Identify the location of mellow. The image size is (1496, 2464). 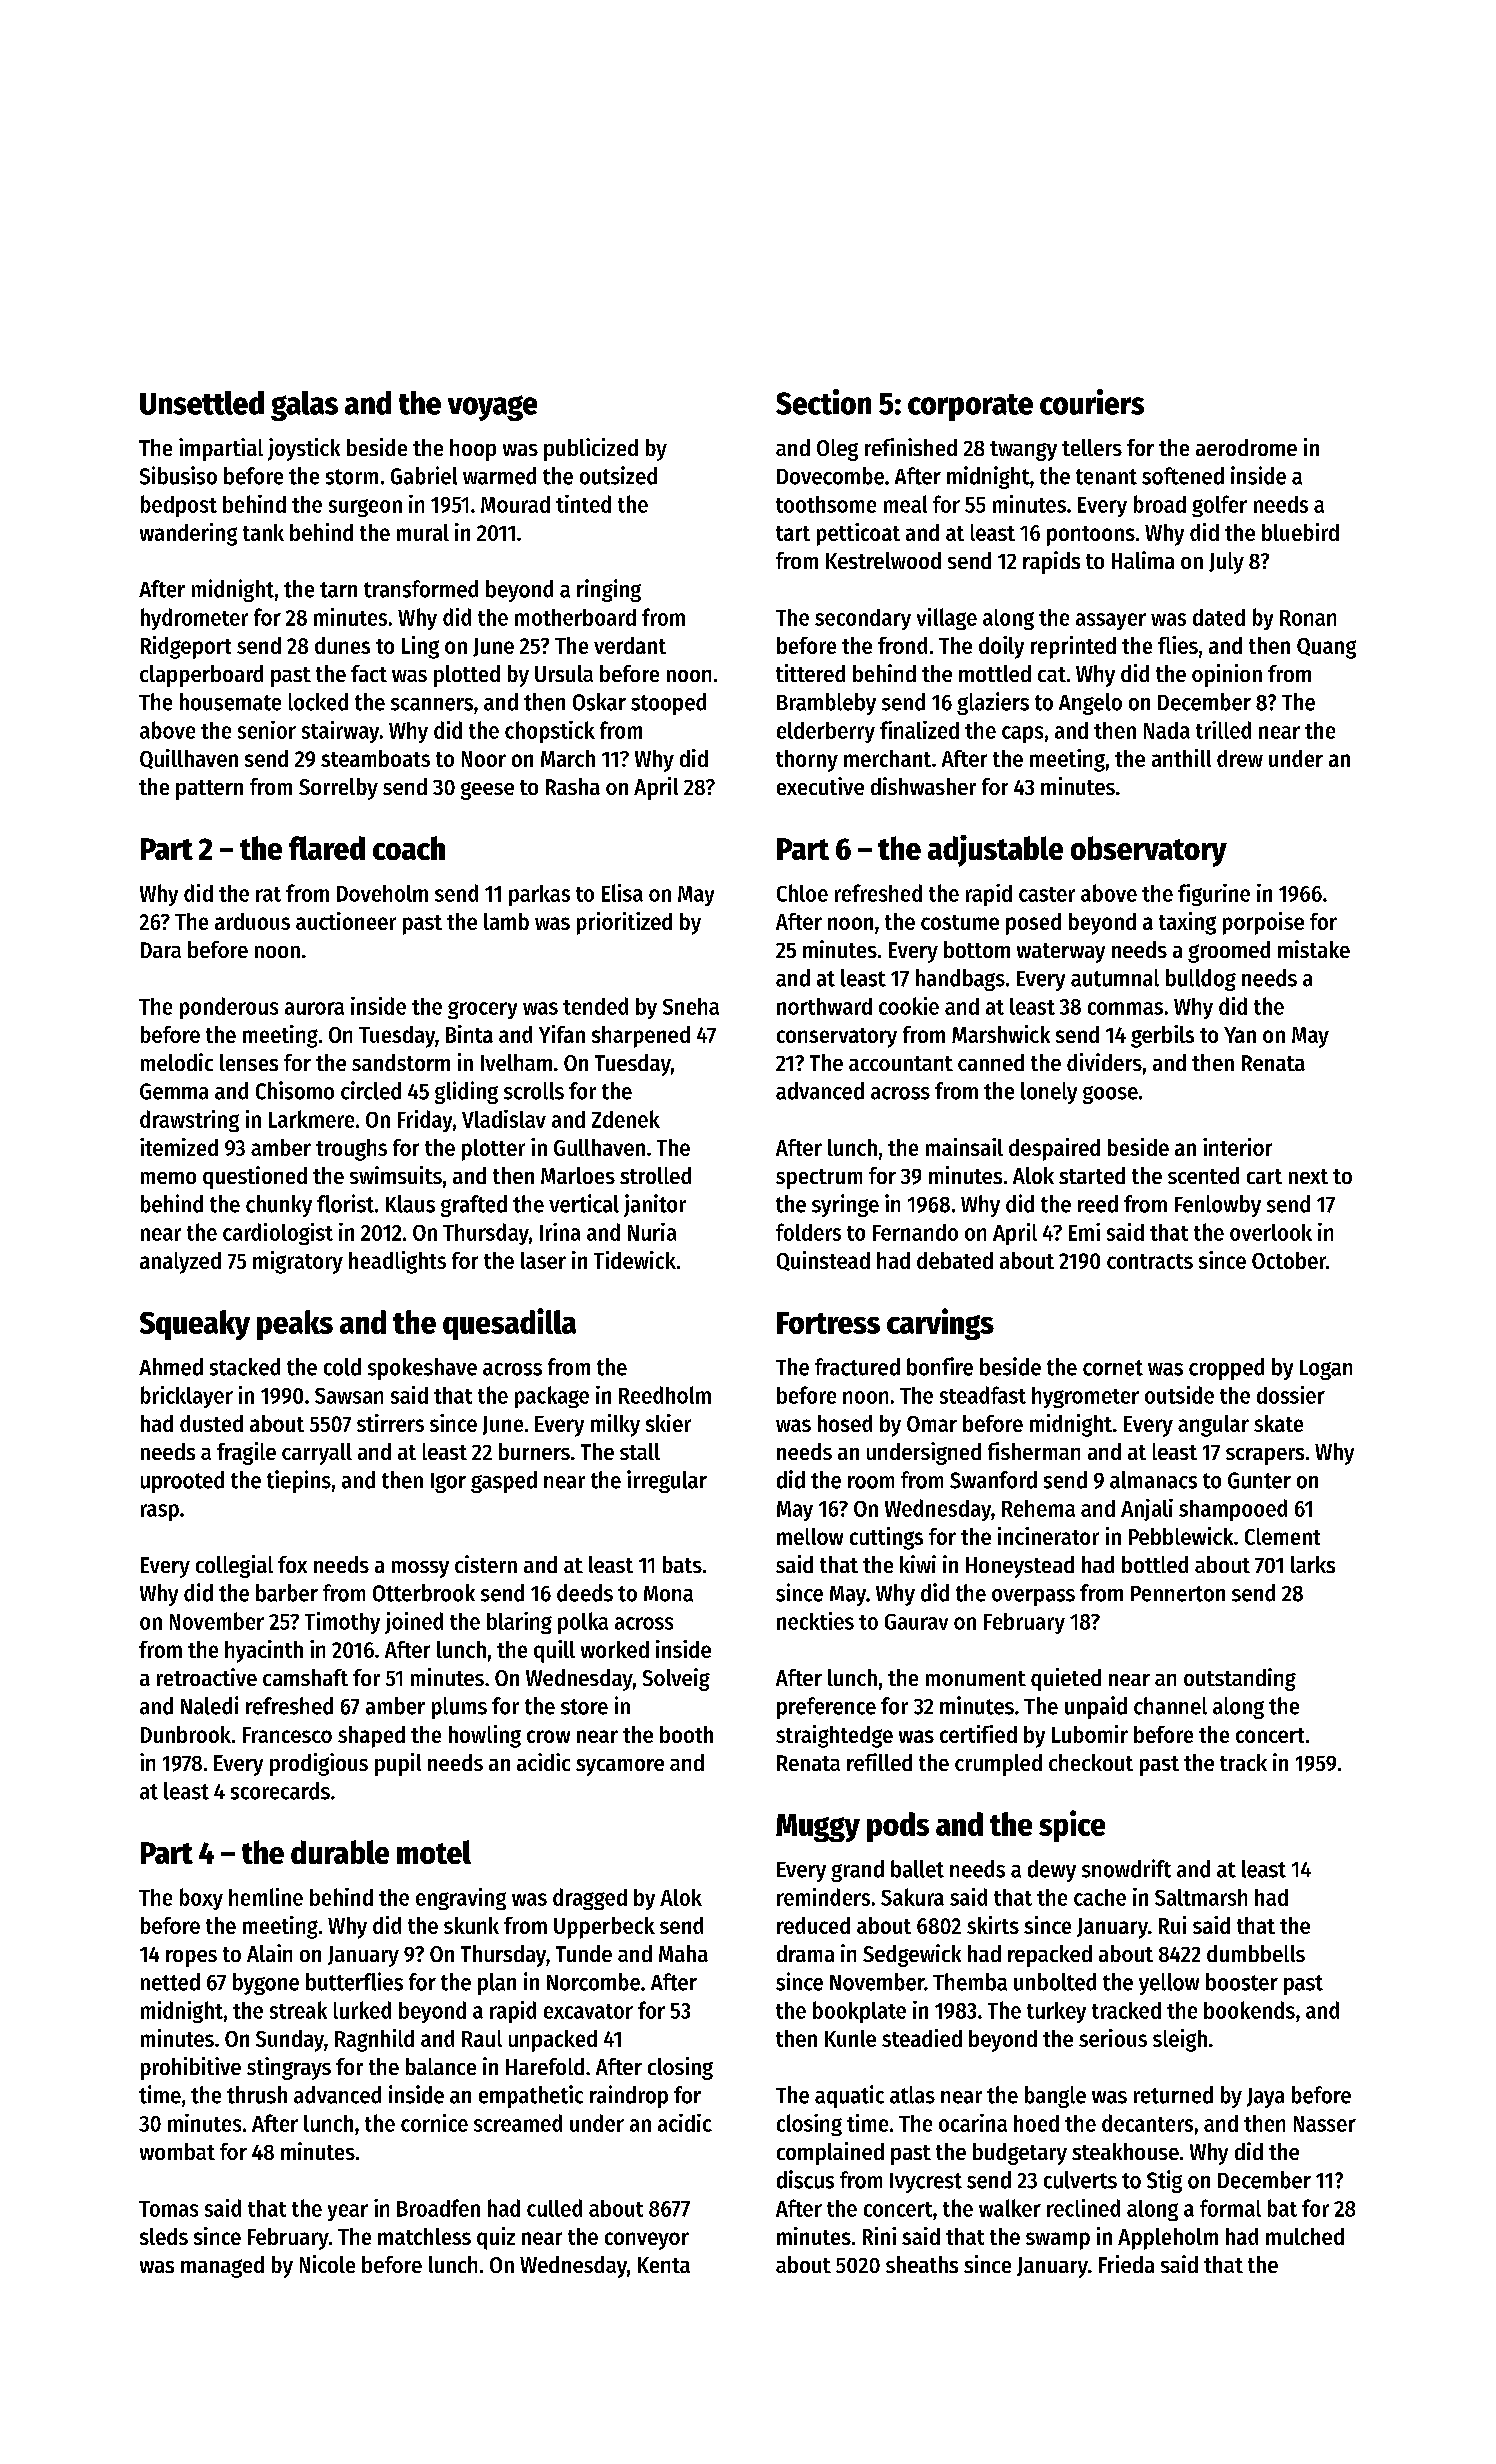
(810, 1536).
